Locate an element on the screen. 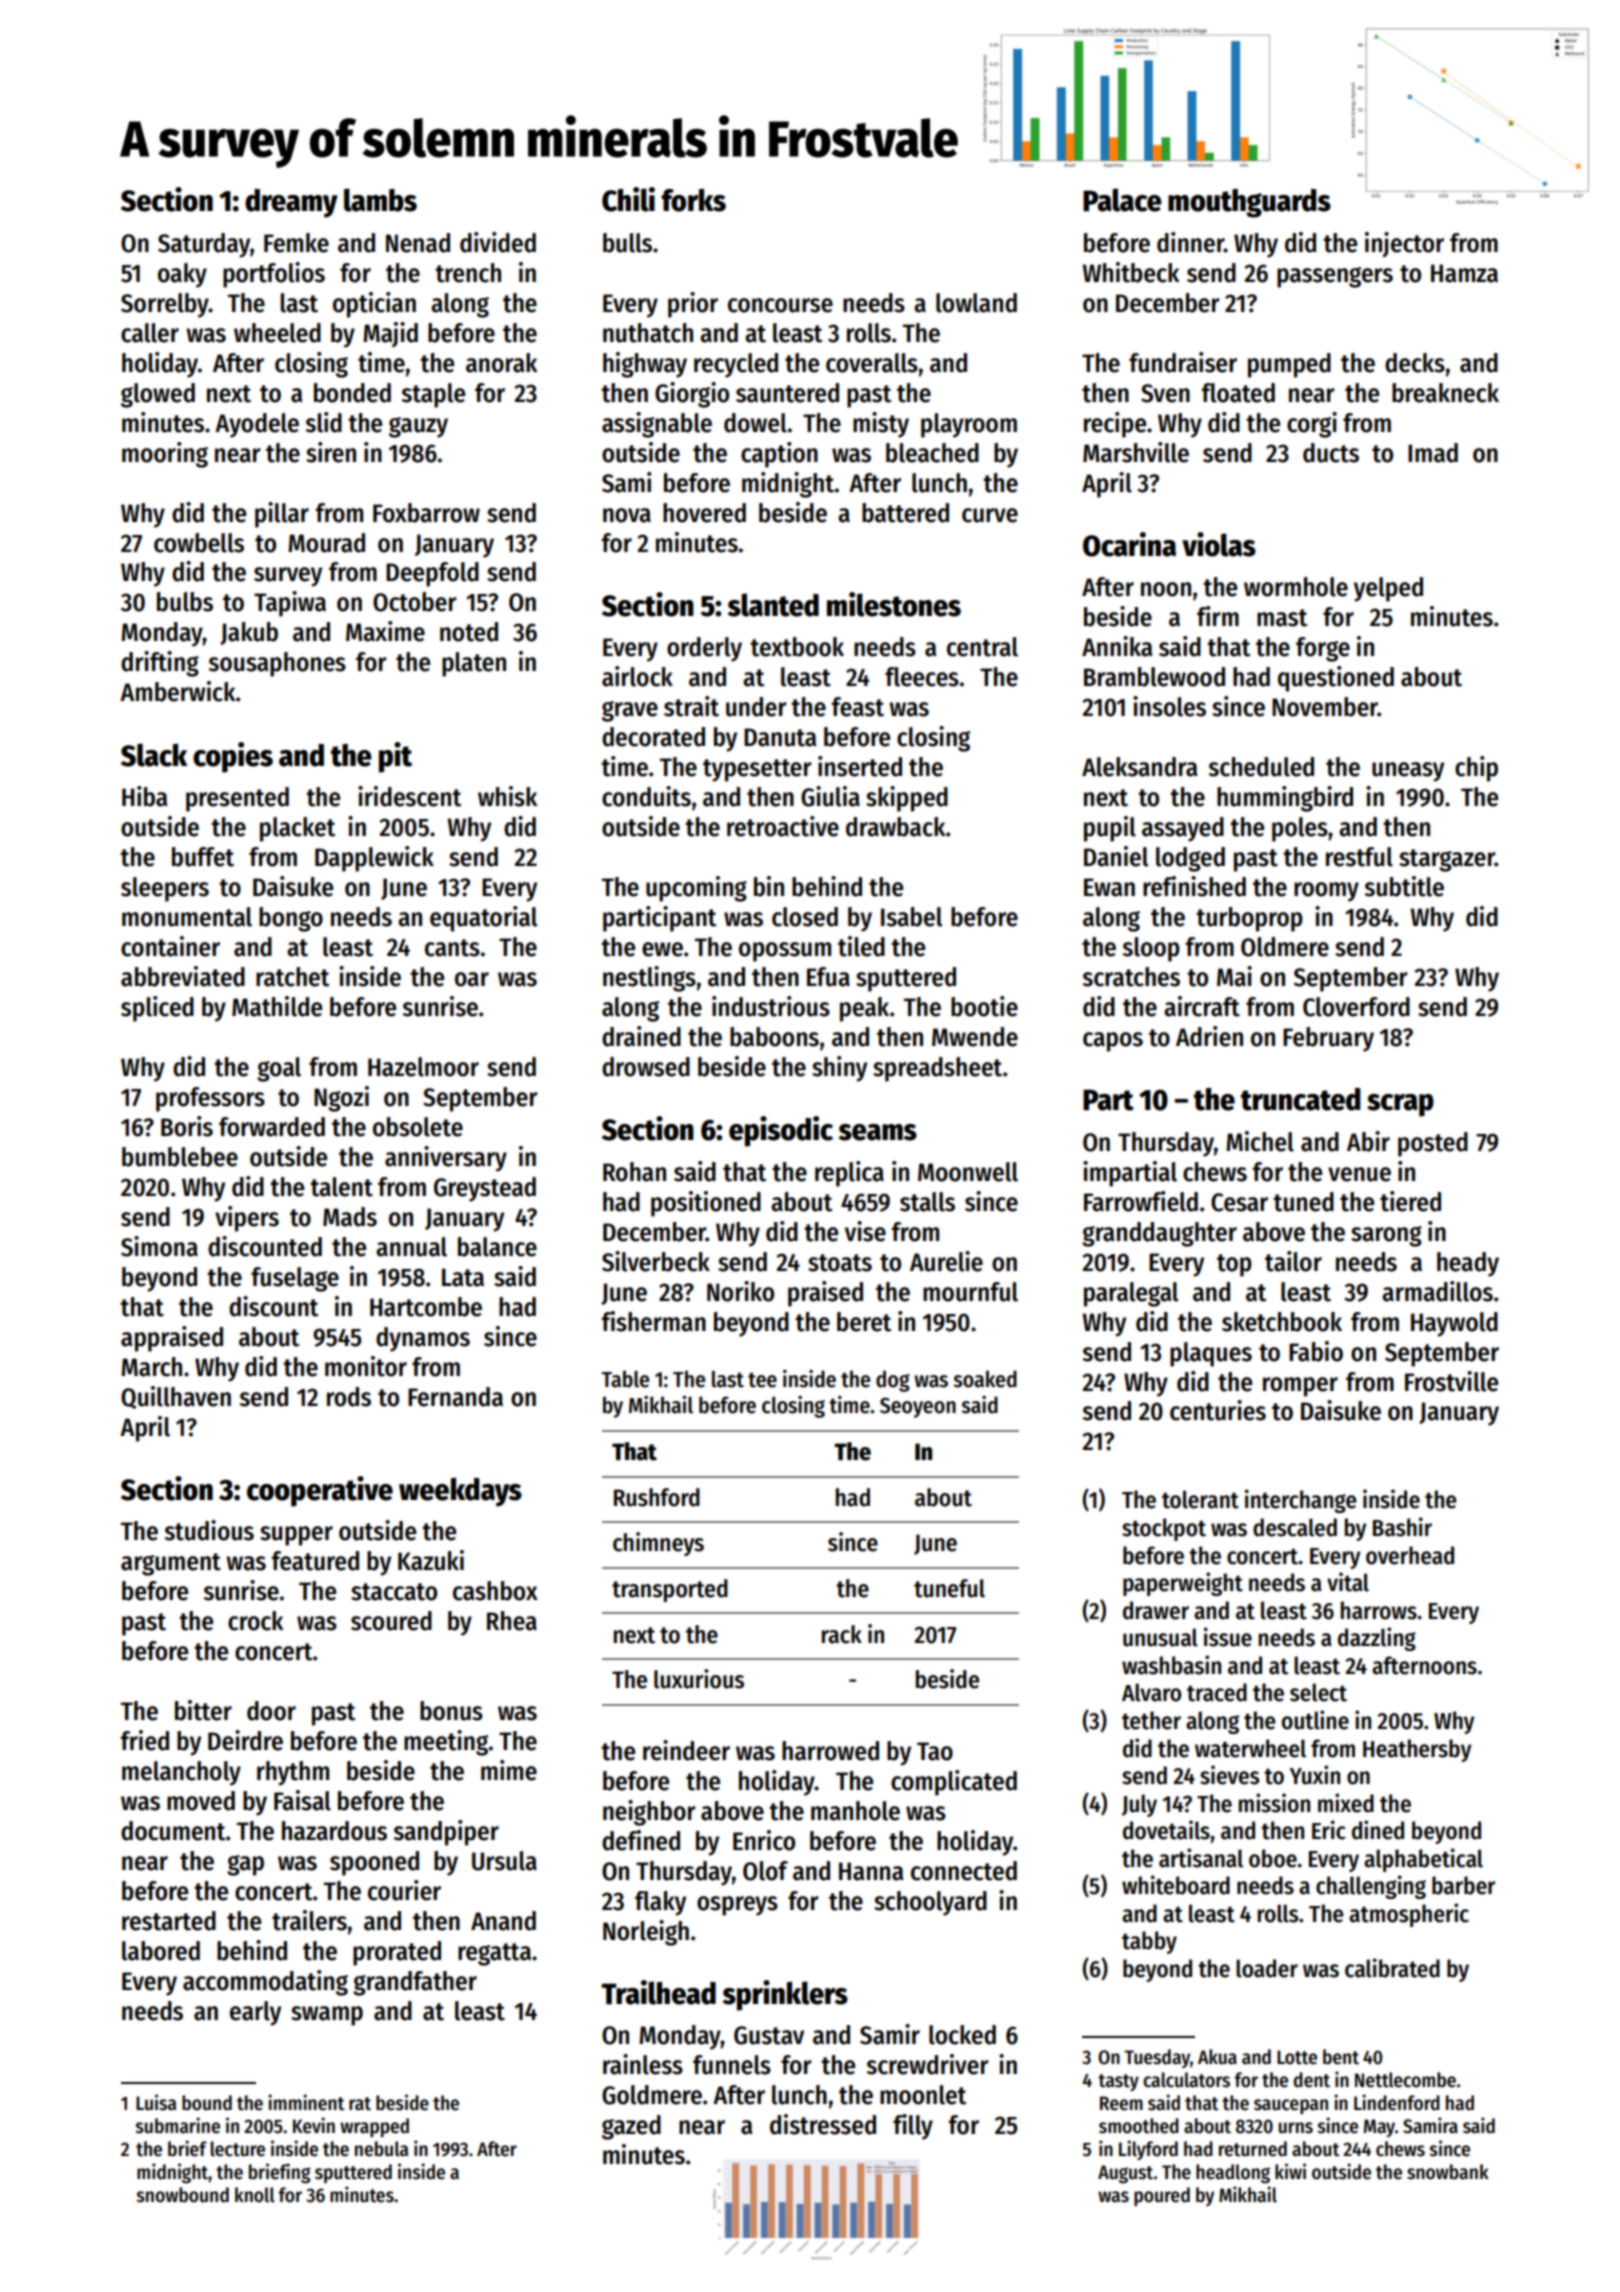 Image resolution: width=1620 pixels, height=2292 pixels. Imad is located at coordinates (1433, 453).
